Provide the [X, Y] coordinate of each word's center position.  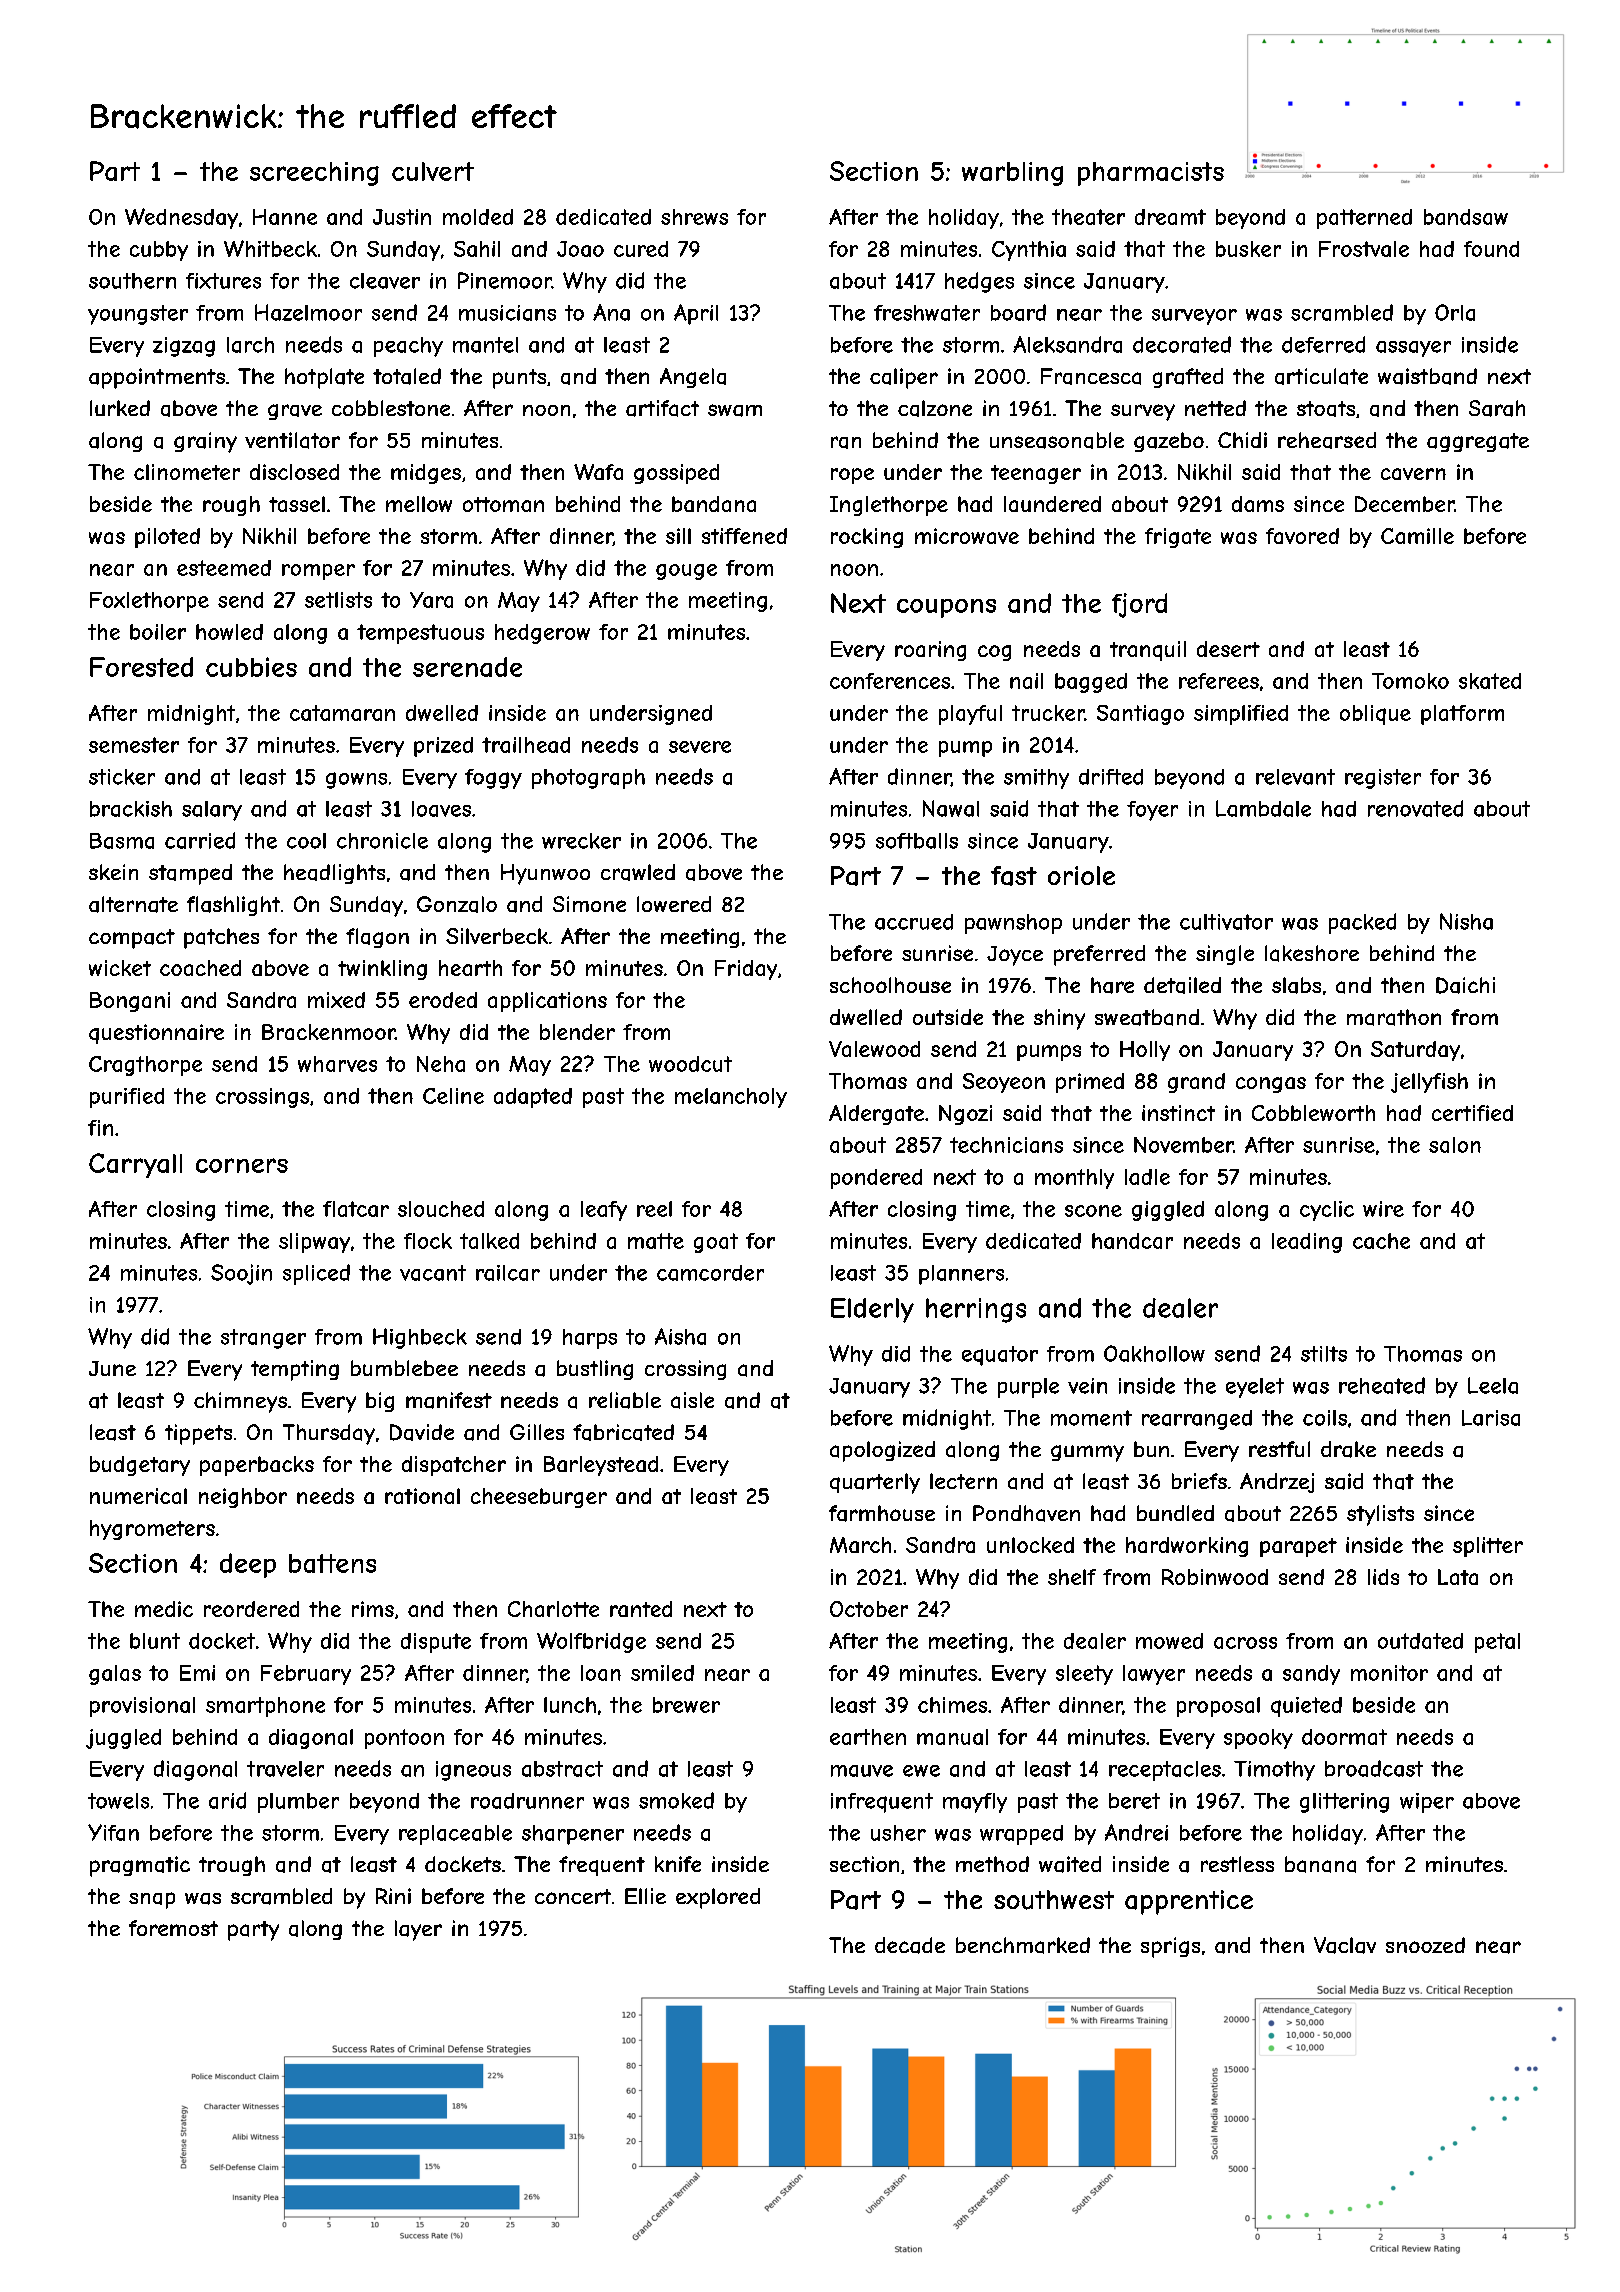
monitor [1389, 1673]
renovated [1415, 808]
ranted [641, 1609]
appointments [157, 378]
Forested [141, 667]
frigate [1178, 538]
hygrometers [152, 1530]
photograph [588, 779]
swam [735, 410]
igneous [473, 1771]
